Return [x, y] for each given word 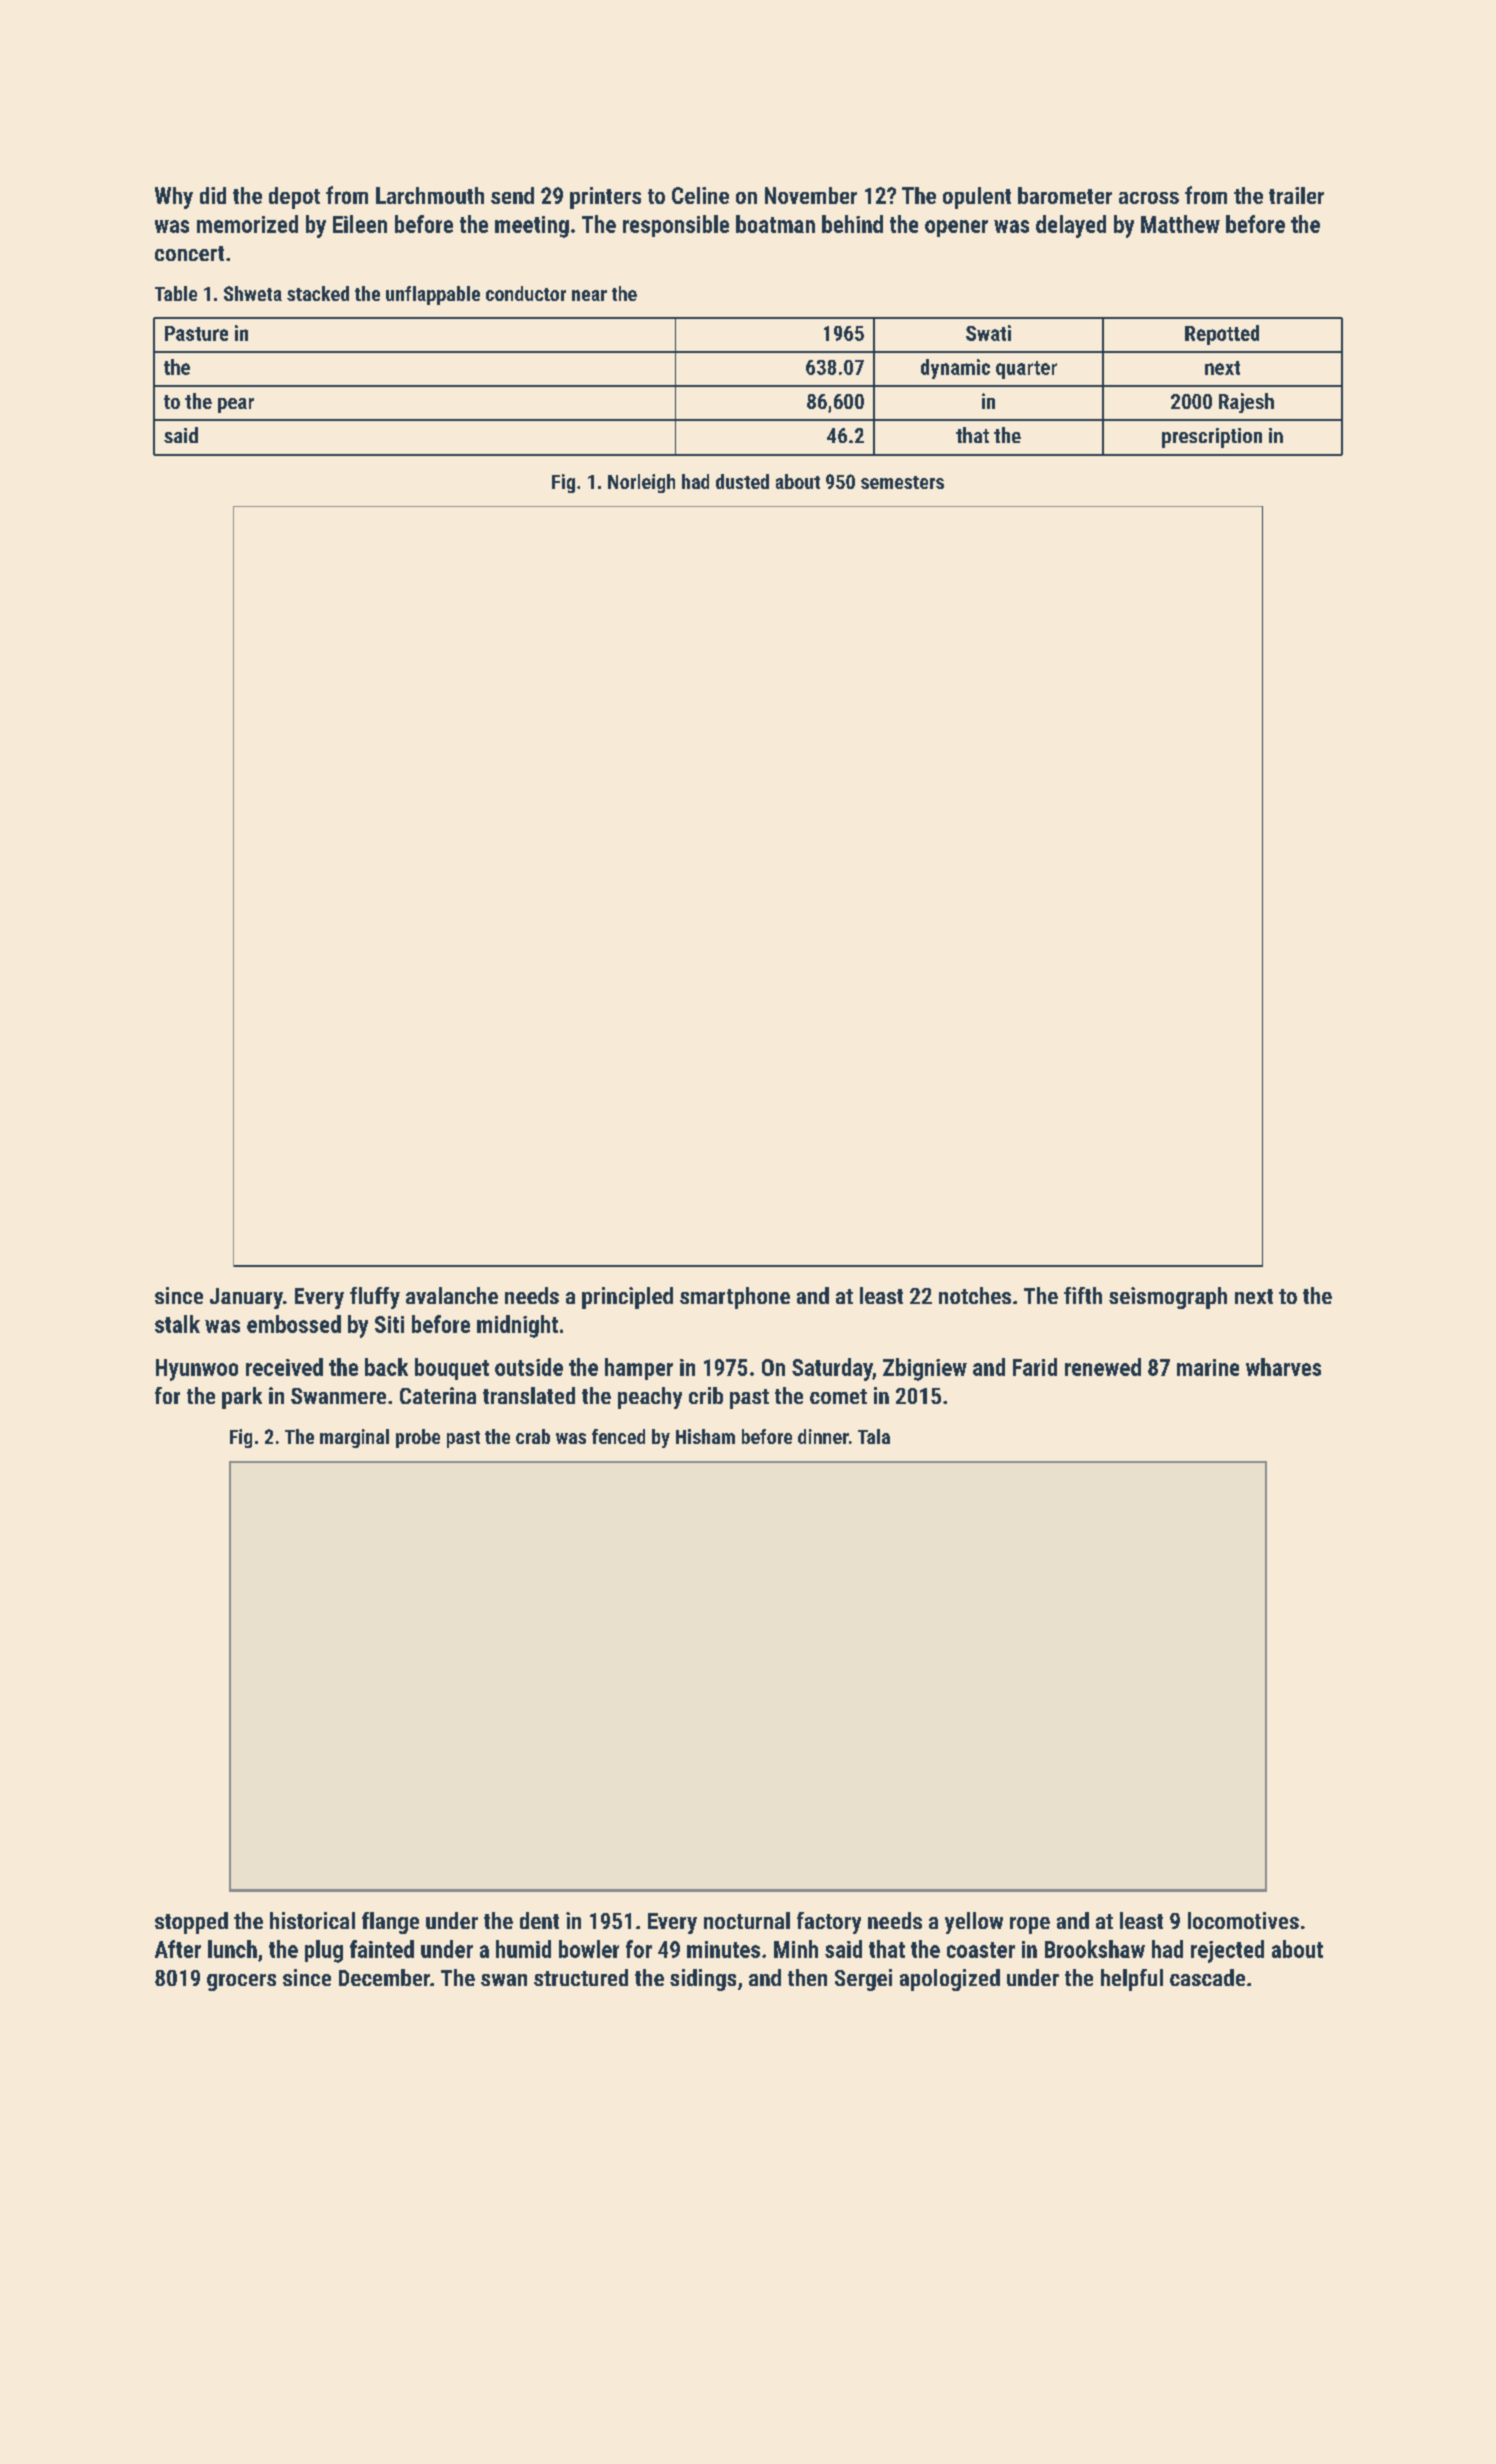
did [213, 195]
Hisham [705, 1436]
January [246, 1298]
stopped [191, 1923]
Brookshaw [1095, 1949]
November [811, 195]
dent [539, 1920]
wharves [1283, 1367]
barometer [1065, 195]
